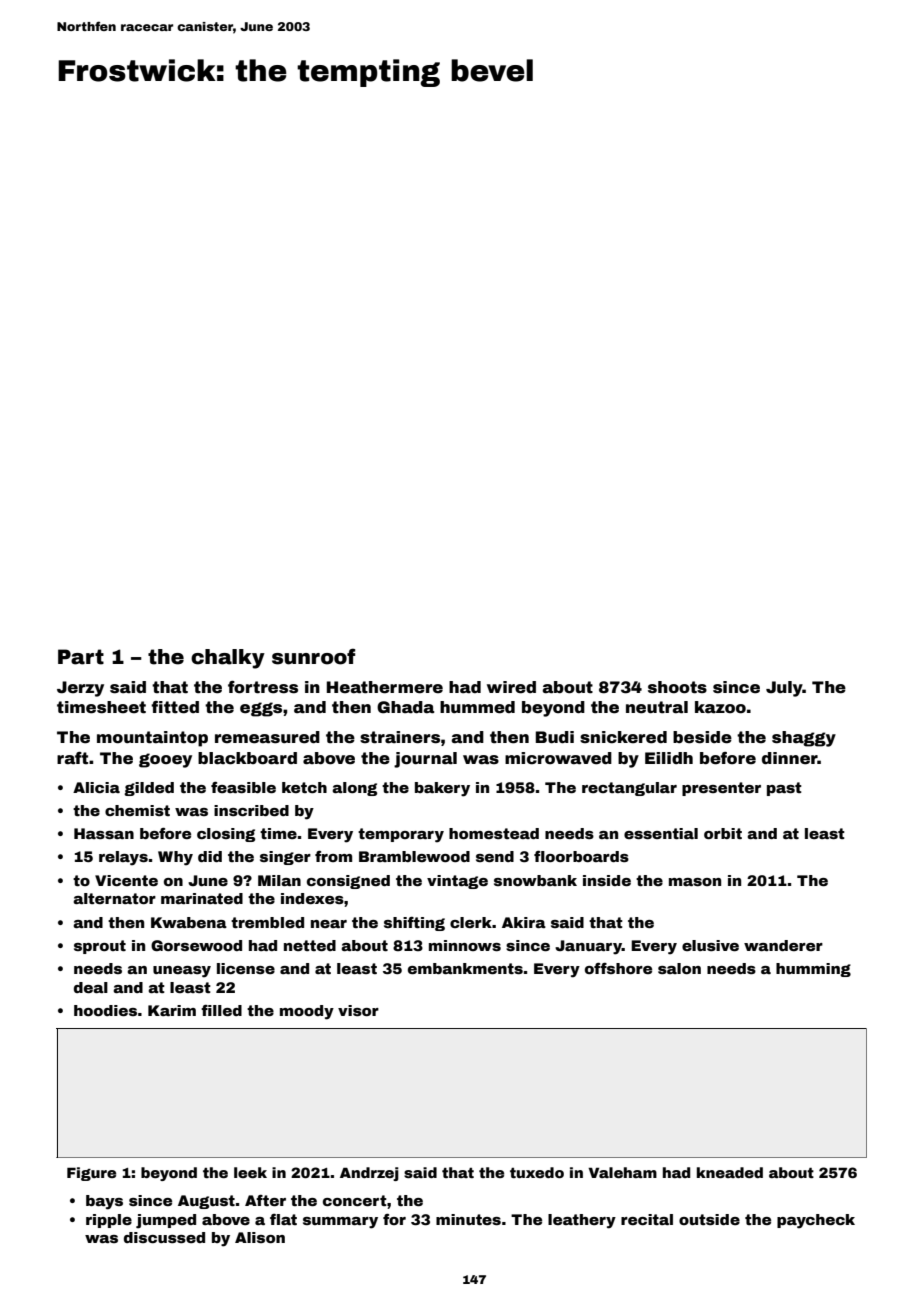 This image has width=924, height=1308. I want to click on chalky, so click(228, 659).
